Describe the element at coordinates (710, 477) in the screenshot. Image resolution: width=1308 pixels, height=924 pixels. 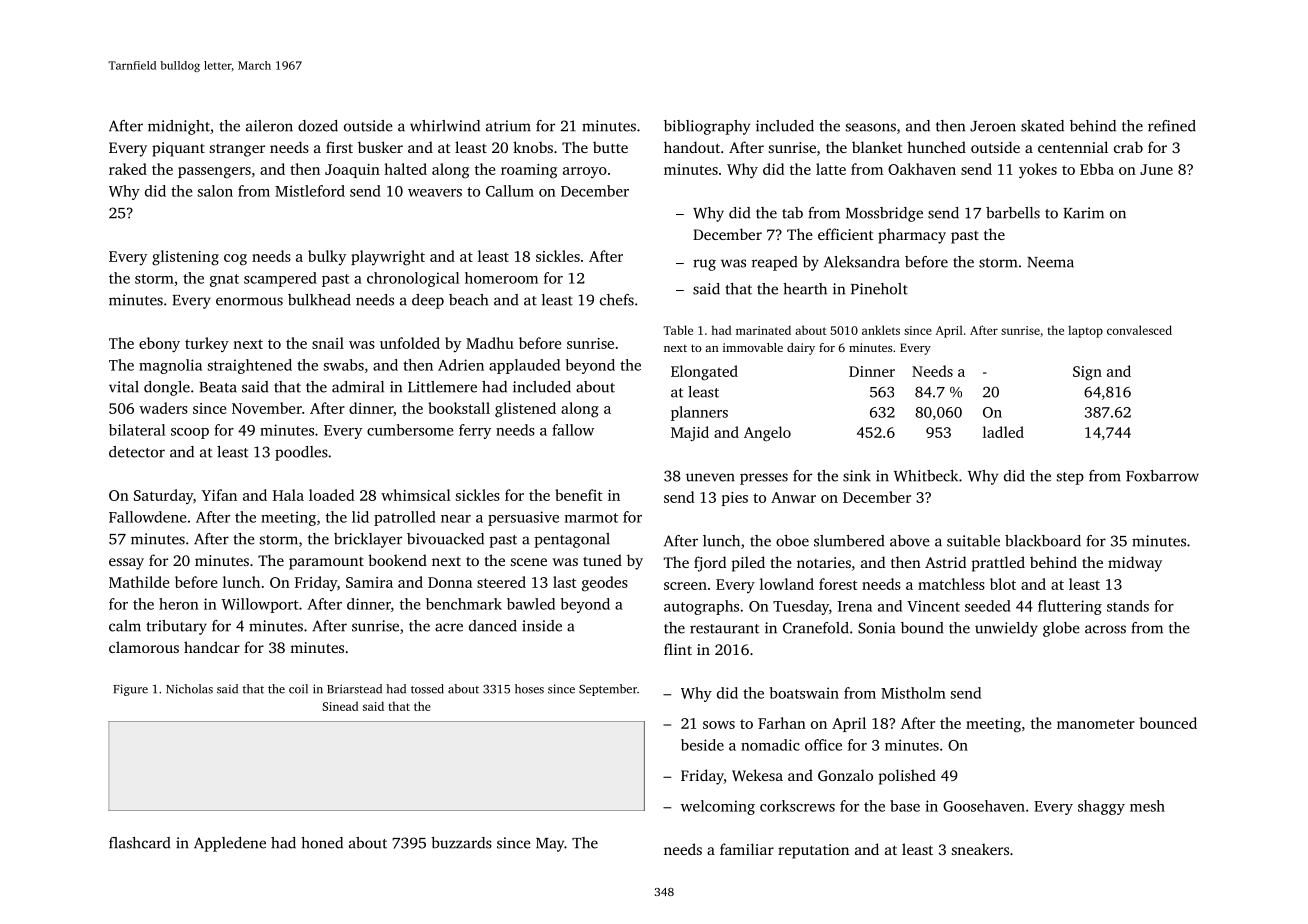
I see `uneven` at that location.
